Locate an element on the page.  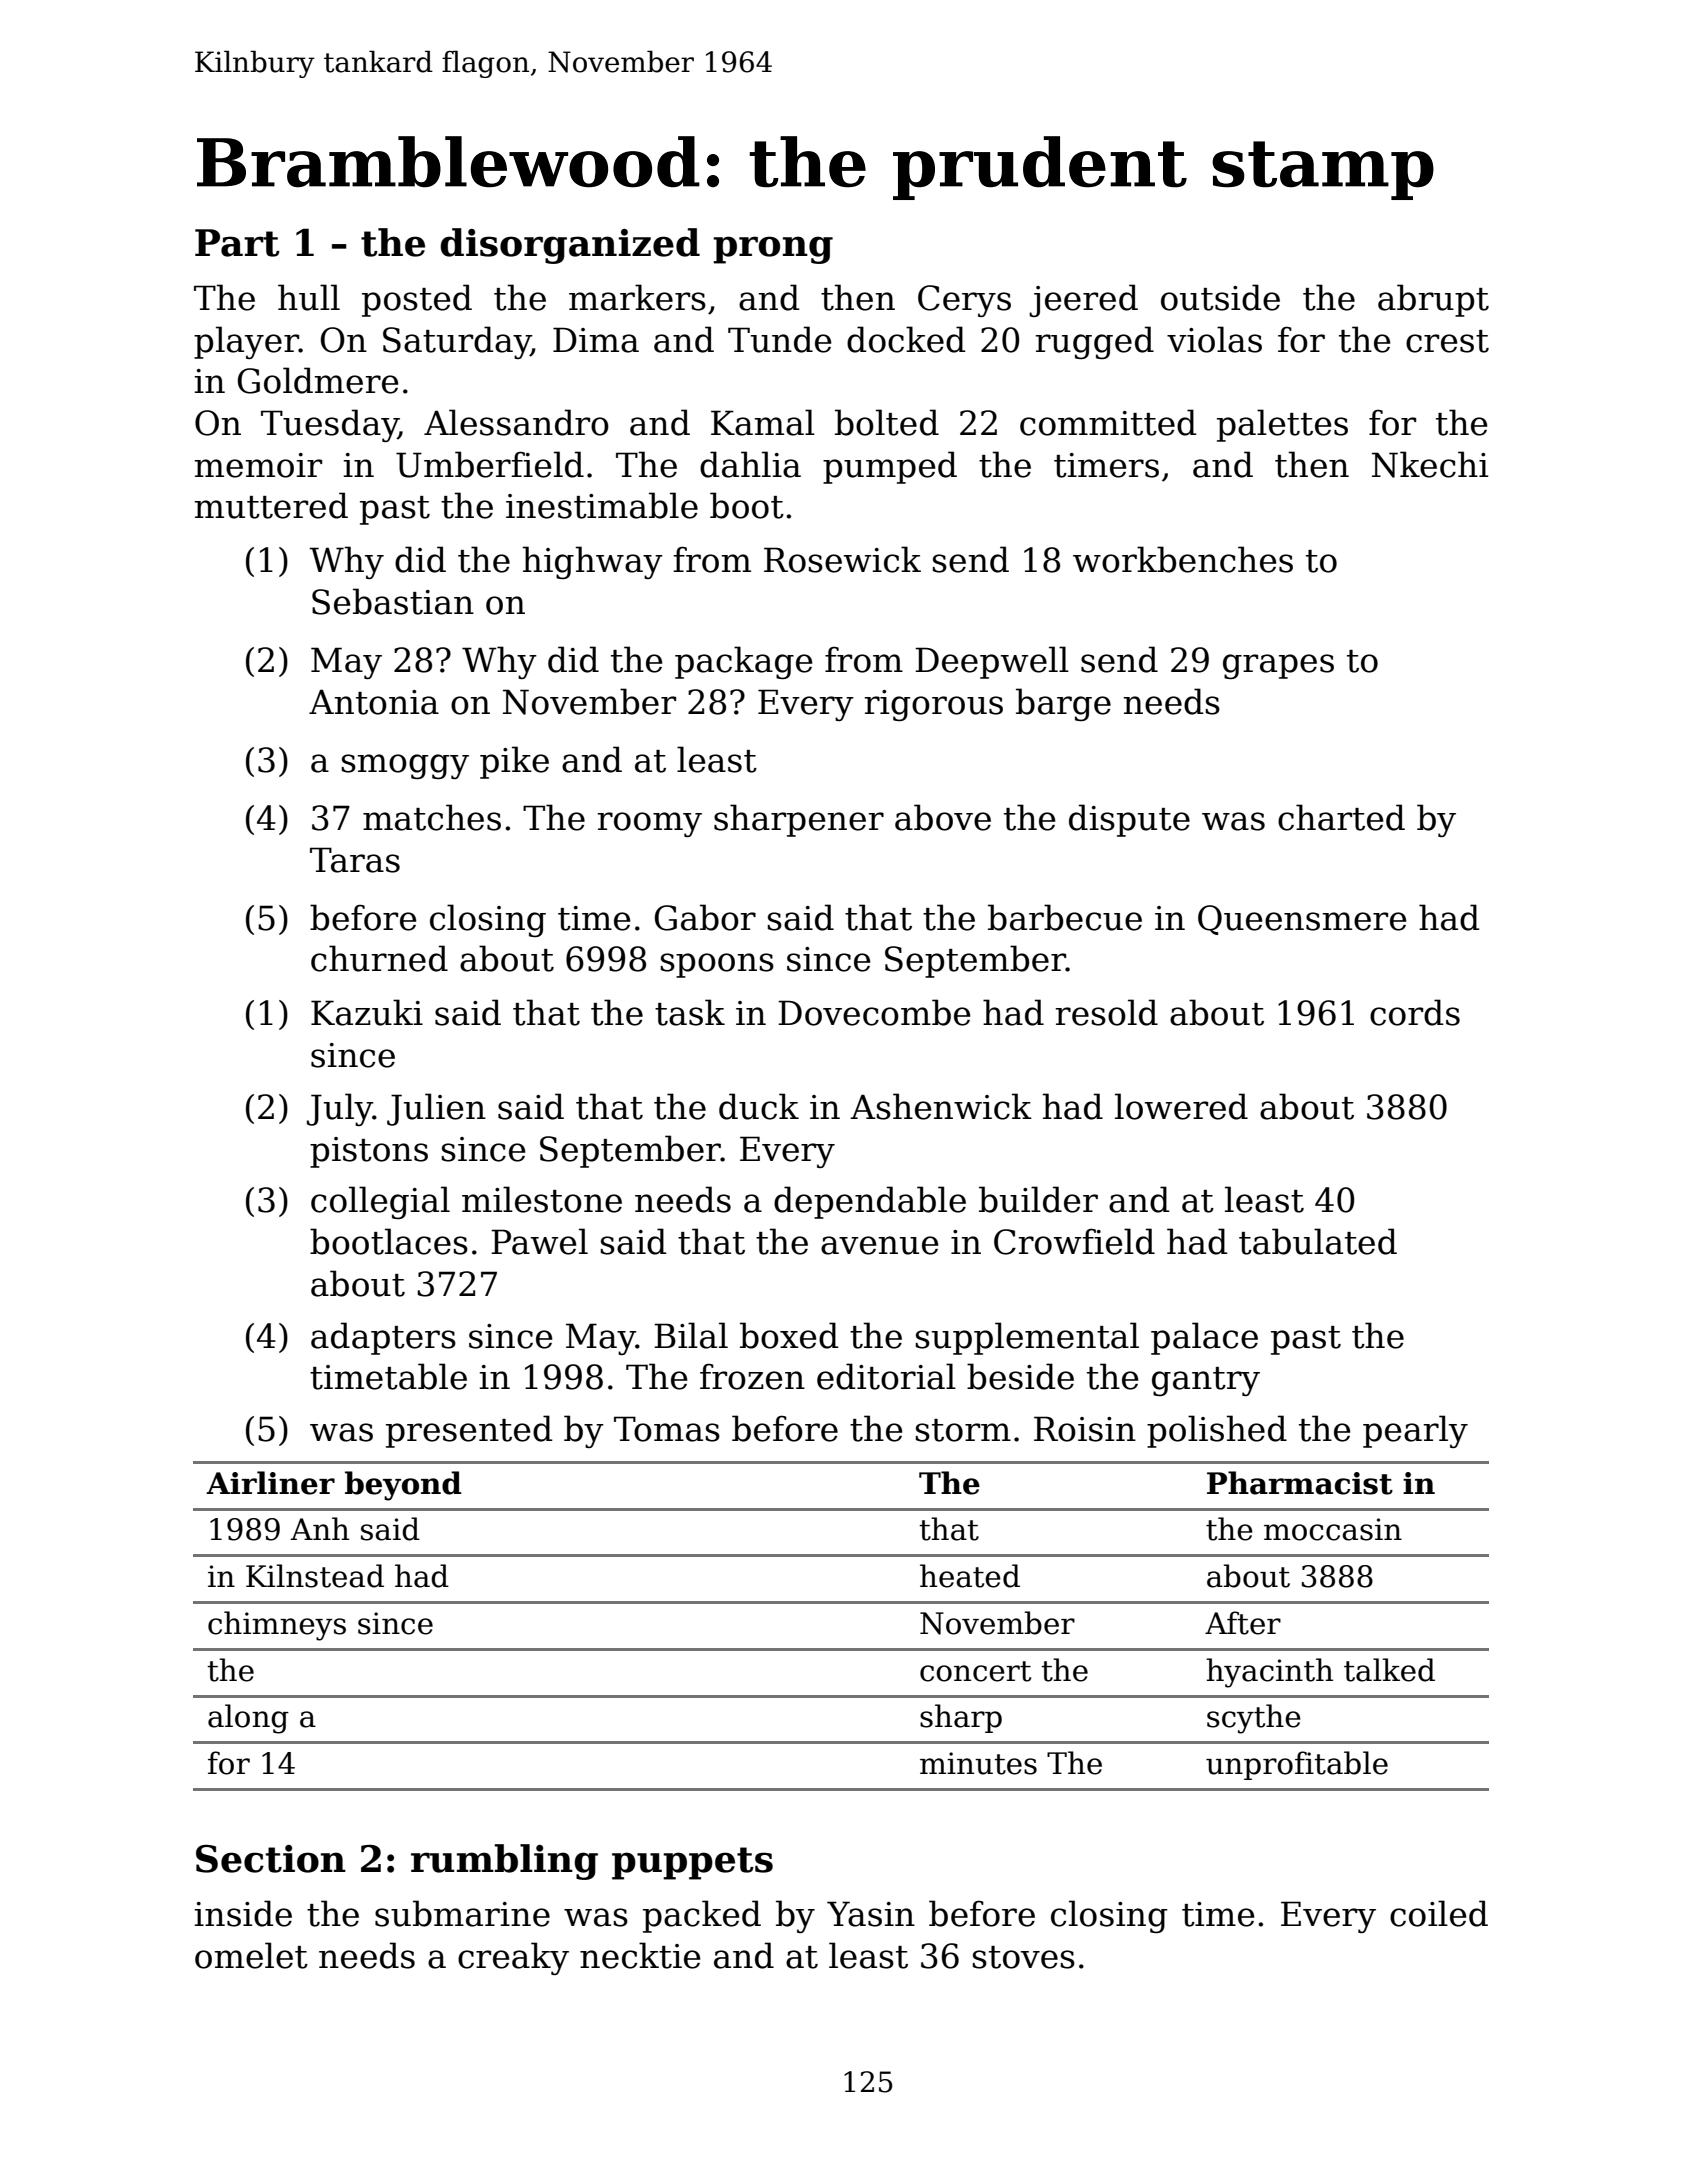
Pawel is located at coordinates (539, 1241).
